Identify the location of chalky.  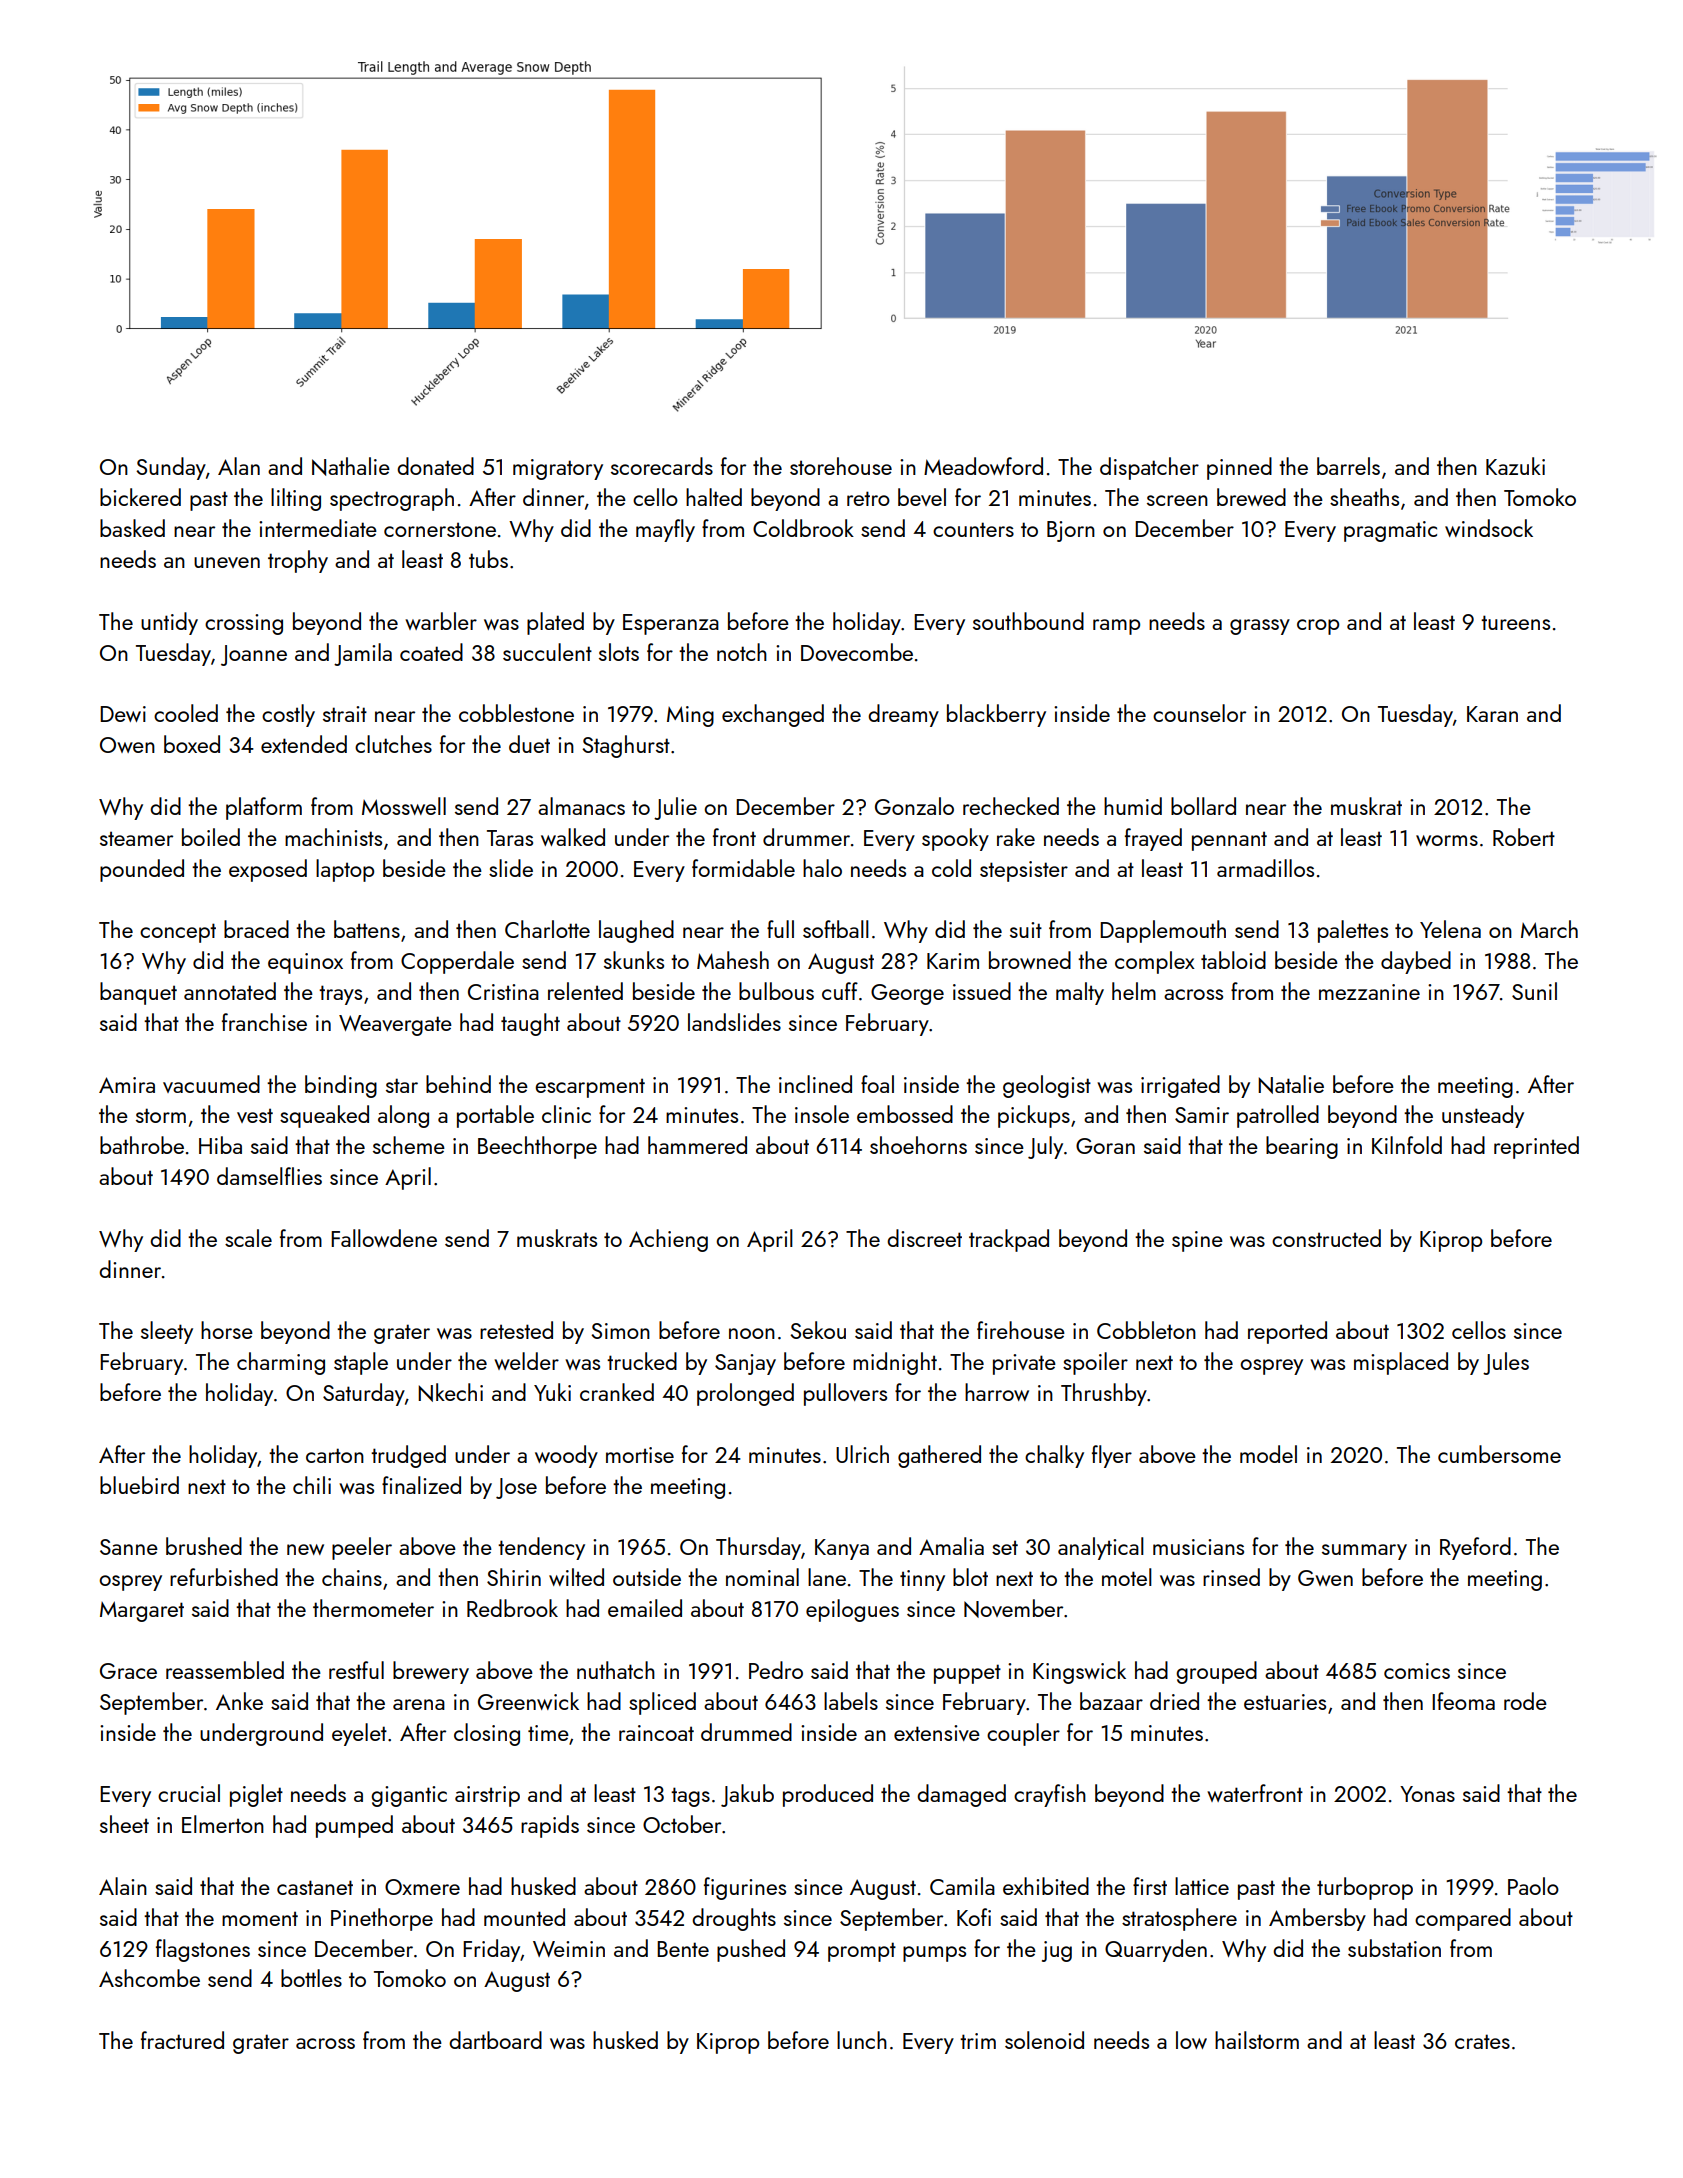
(1054, 1456).
